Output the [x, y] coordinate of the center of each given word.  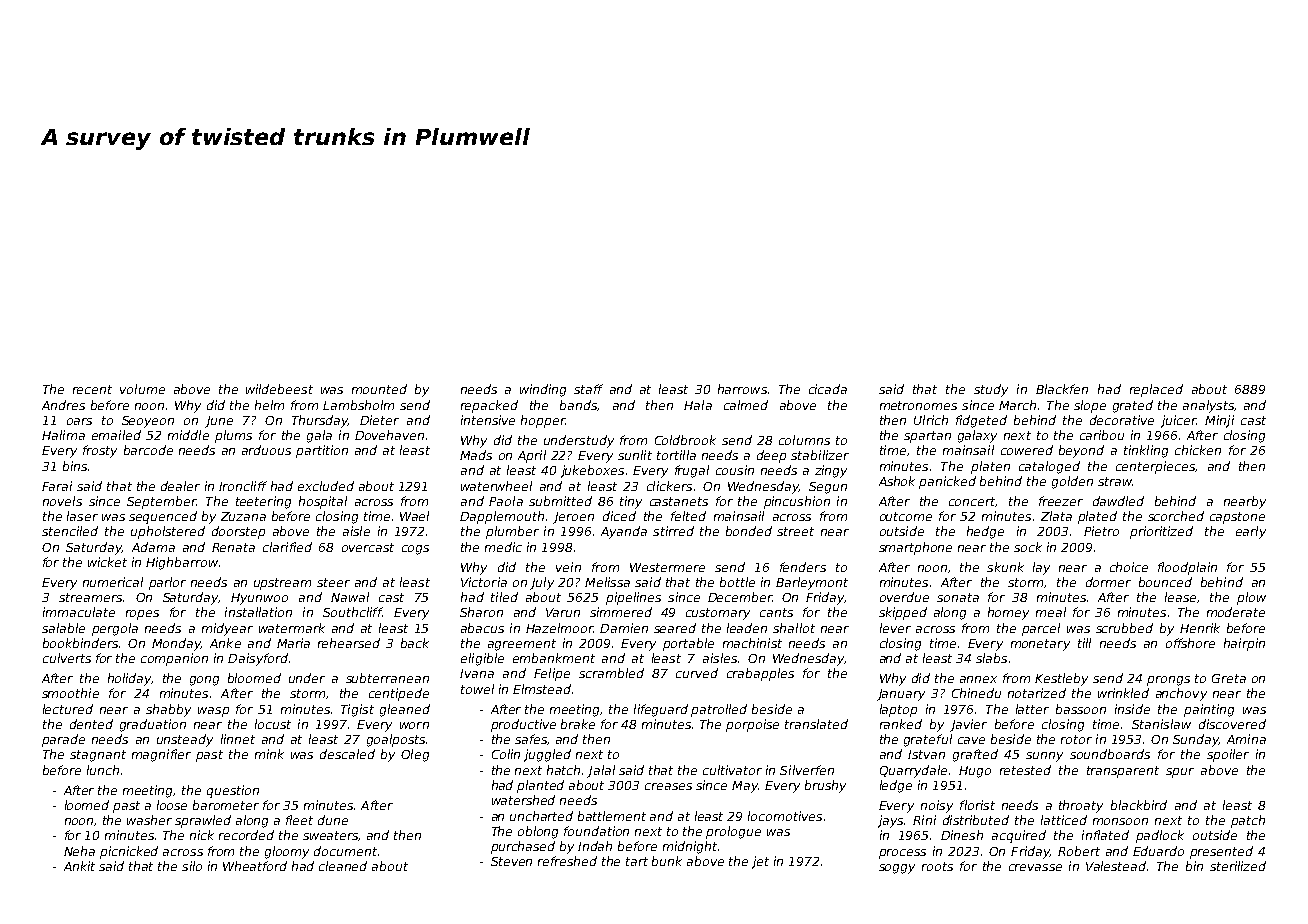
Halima [63, 435]
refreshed [567, 861]
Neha [79, 851]
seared [675, 628]
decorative [1122, 420]
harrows [742, 389]
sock [1028, 547]
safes [531, 739]
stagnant [98, 756]
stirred [673, 531]
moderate [1236, 612]
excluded [326, 486]
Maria [293, 643]
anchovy [1181, 694]
